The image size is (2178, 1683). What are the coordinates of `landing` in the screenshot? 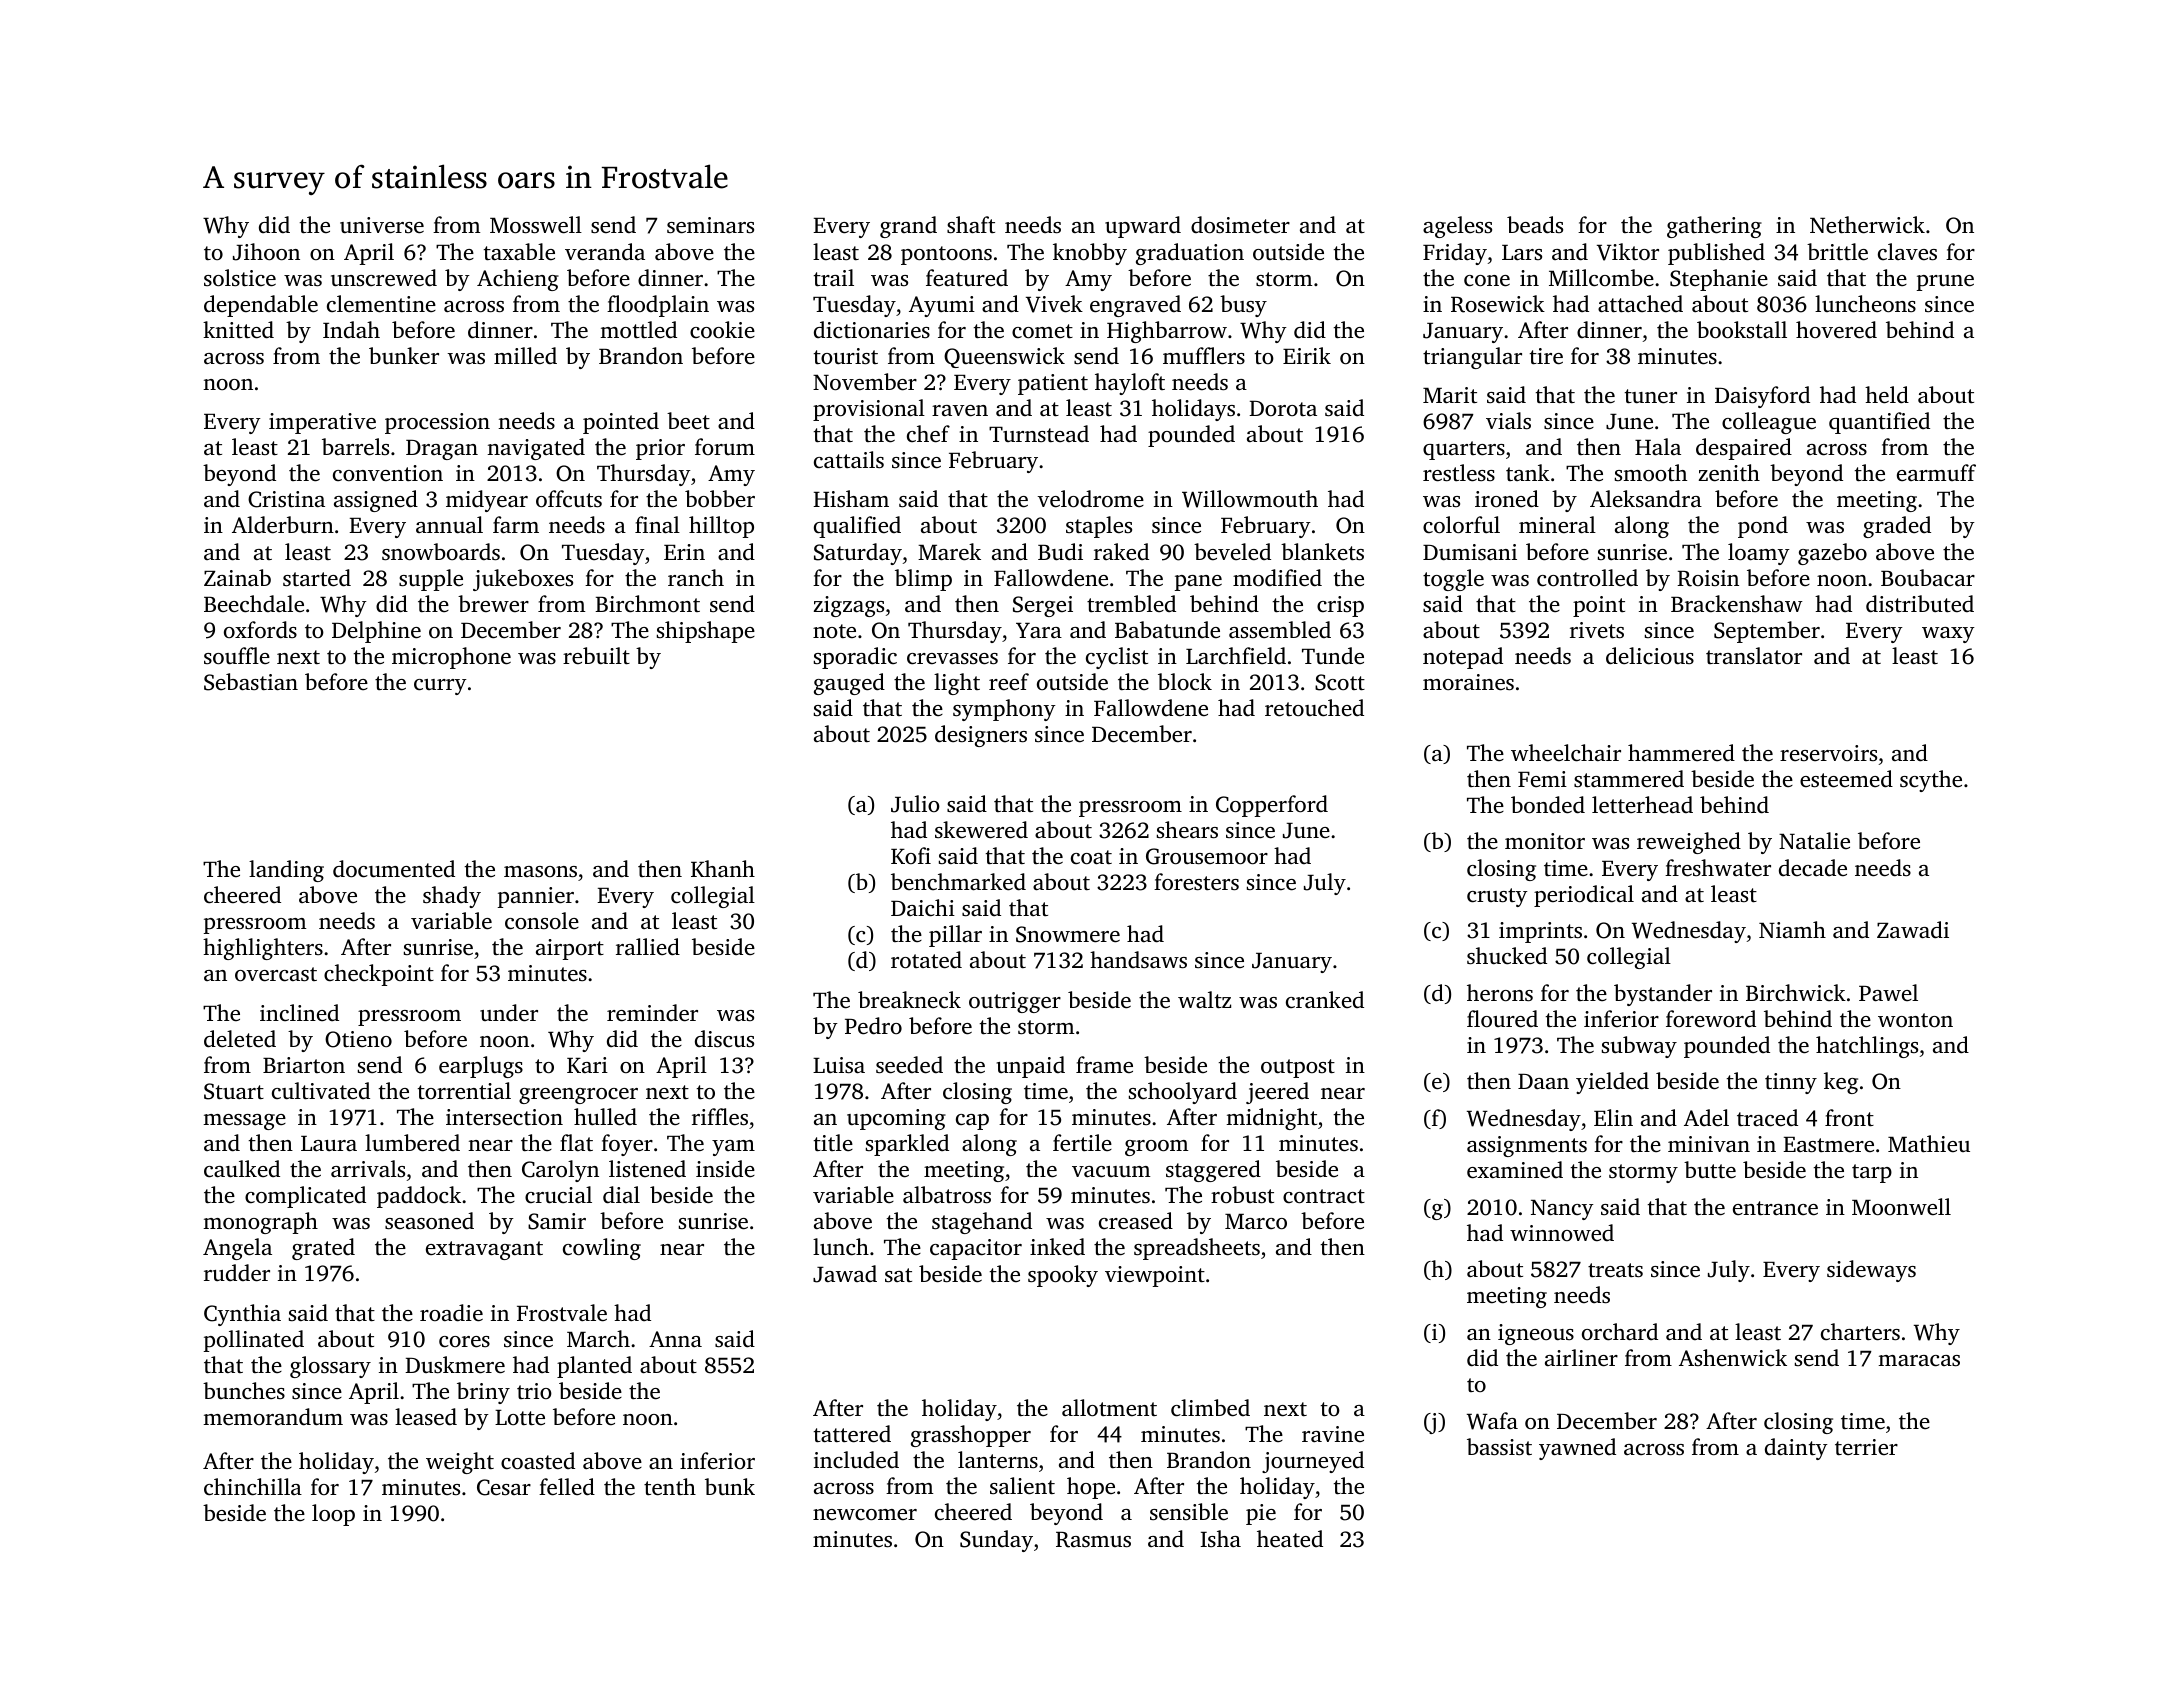 It's located at (286, 871).
